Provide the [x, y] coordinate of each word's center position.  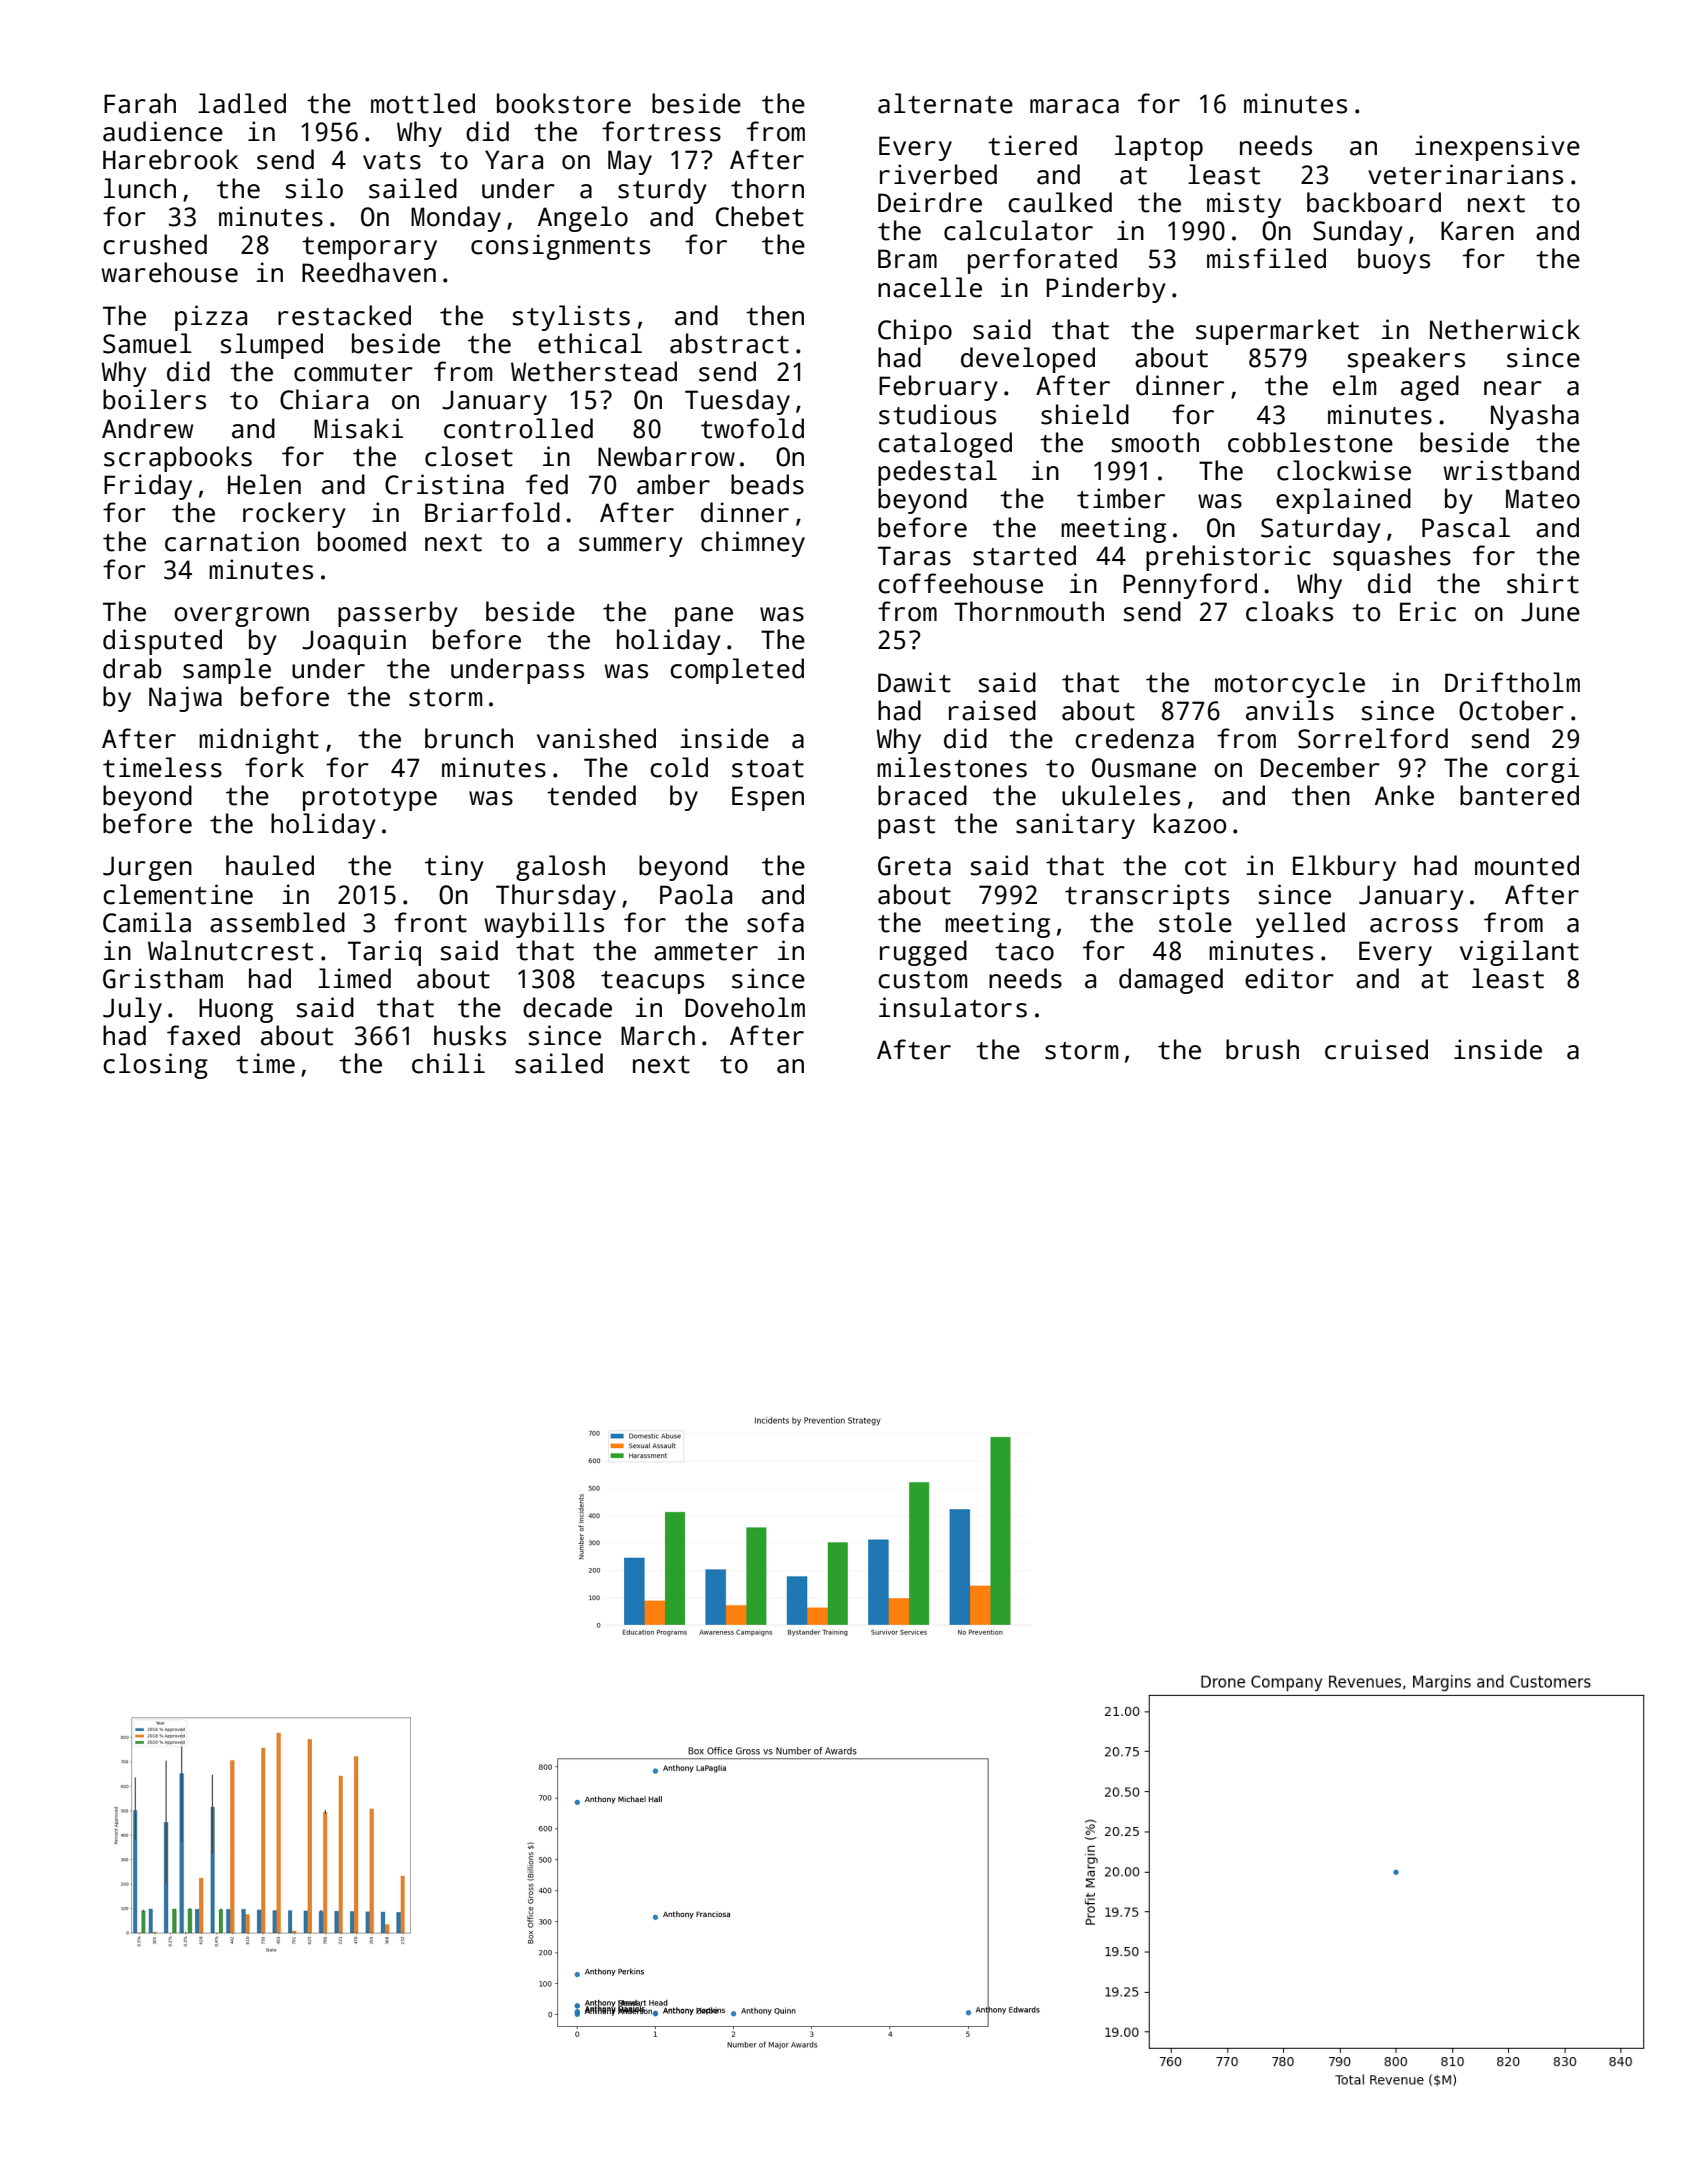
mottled [423, 103]
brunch [469, 738]
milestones [952, 767]
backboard [1374, 202]
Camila [147, 922]
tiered [1032, 145]
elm [1354, 385]
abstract [729, 343]
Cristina [444, 484]
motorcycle [1290, 685]
